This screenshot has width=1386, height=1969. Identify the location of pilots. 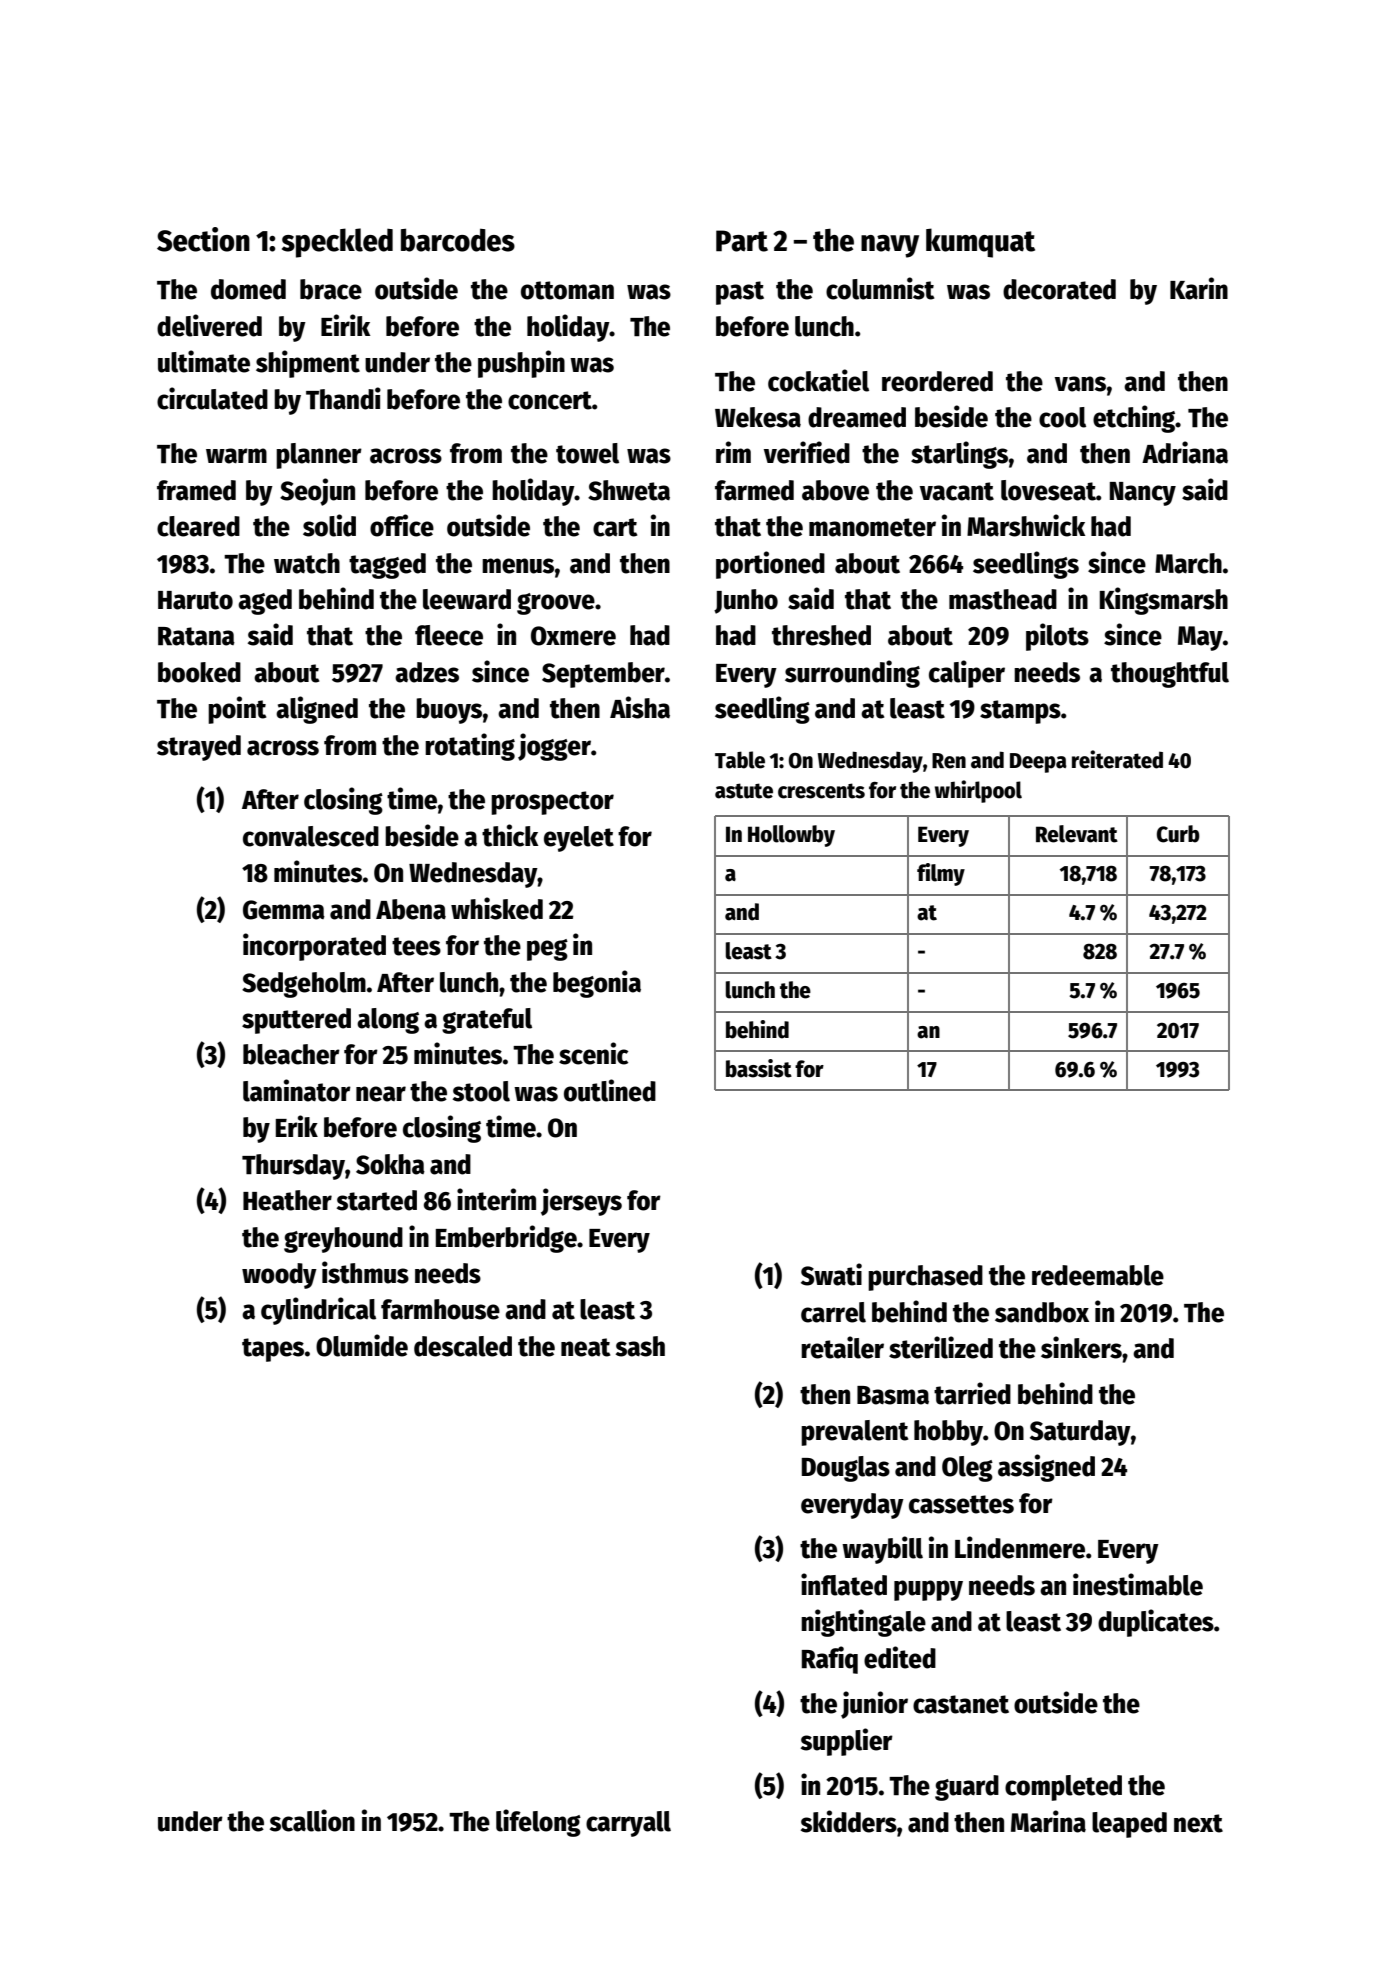
(1057, 637).
